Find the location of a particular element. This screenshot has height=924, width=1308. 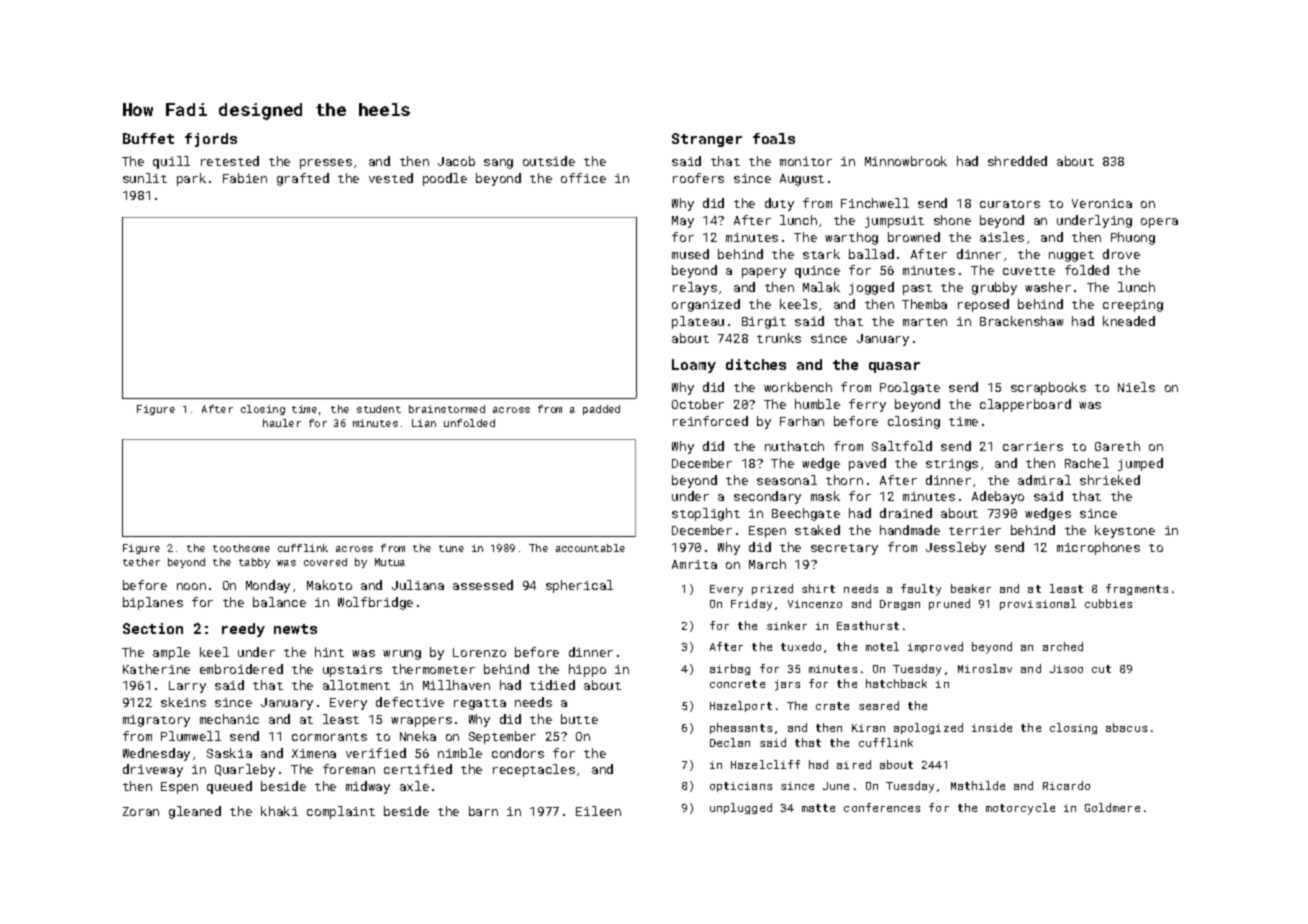

Nneka is located at coordinates (418, 736).
